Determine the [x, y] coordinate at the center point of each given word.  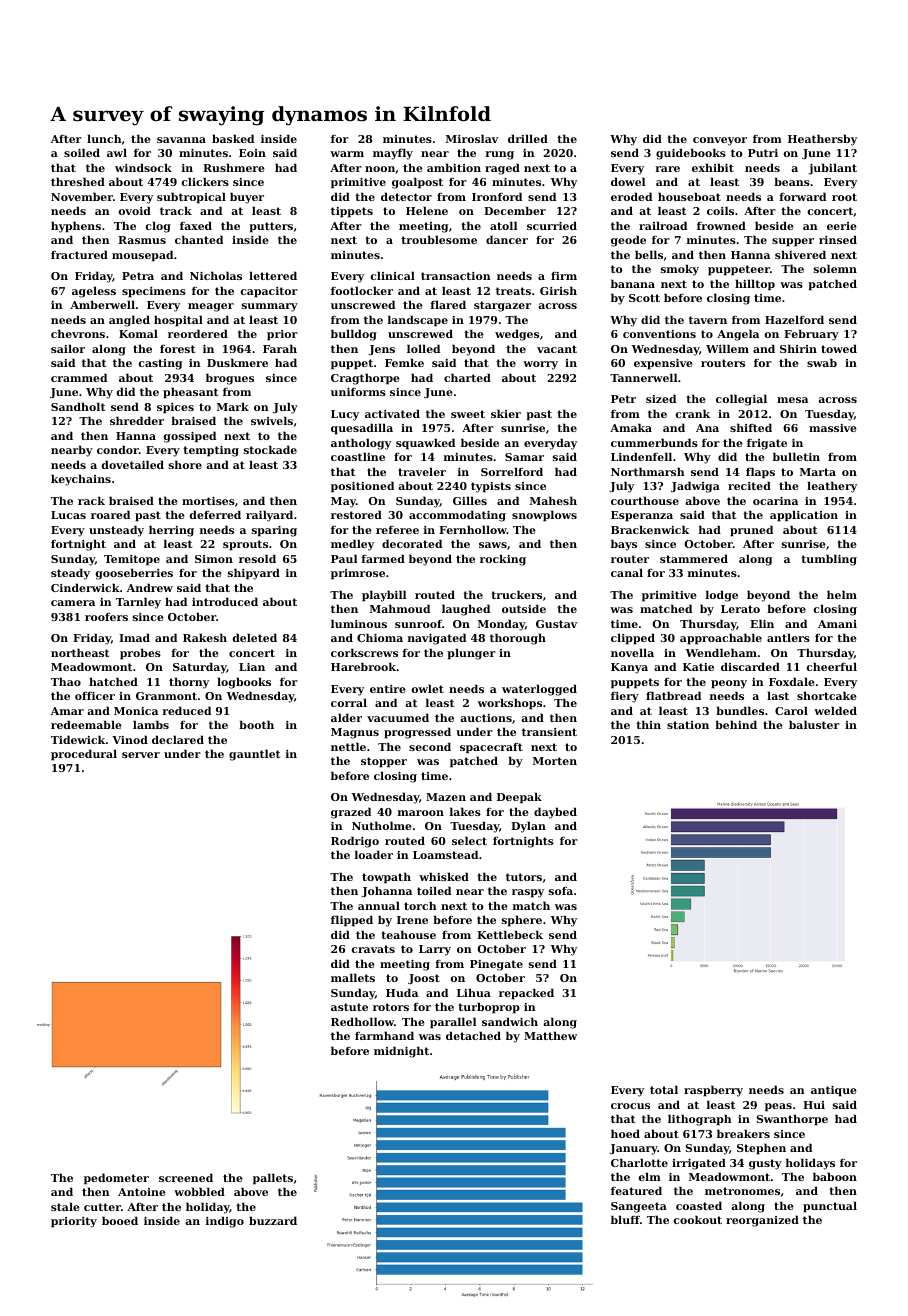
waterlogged [539, 690]
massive [833, 428]
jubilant [832, 169]
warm [347, 154]
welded [835, 710]
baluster [814, 724]
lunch [104, 138]
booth [256, 724]
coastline [358, 456]
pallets [273, 1179]
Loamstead [445, 854]
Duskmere [237, 362]
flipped [352, 921]
